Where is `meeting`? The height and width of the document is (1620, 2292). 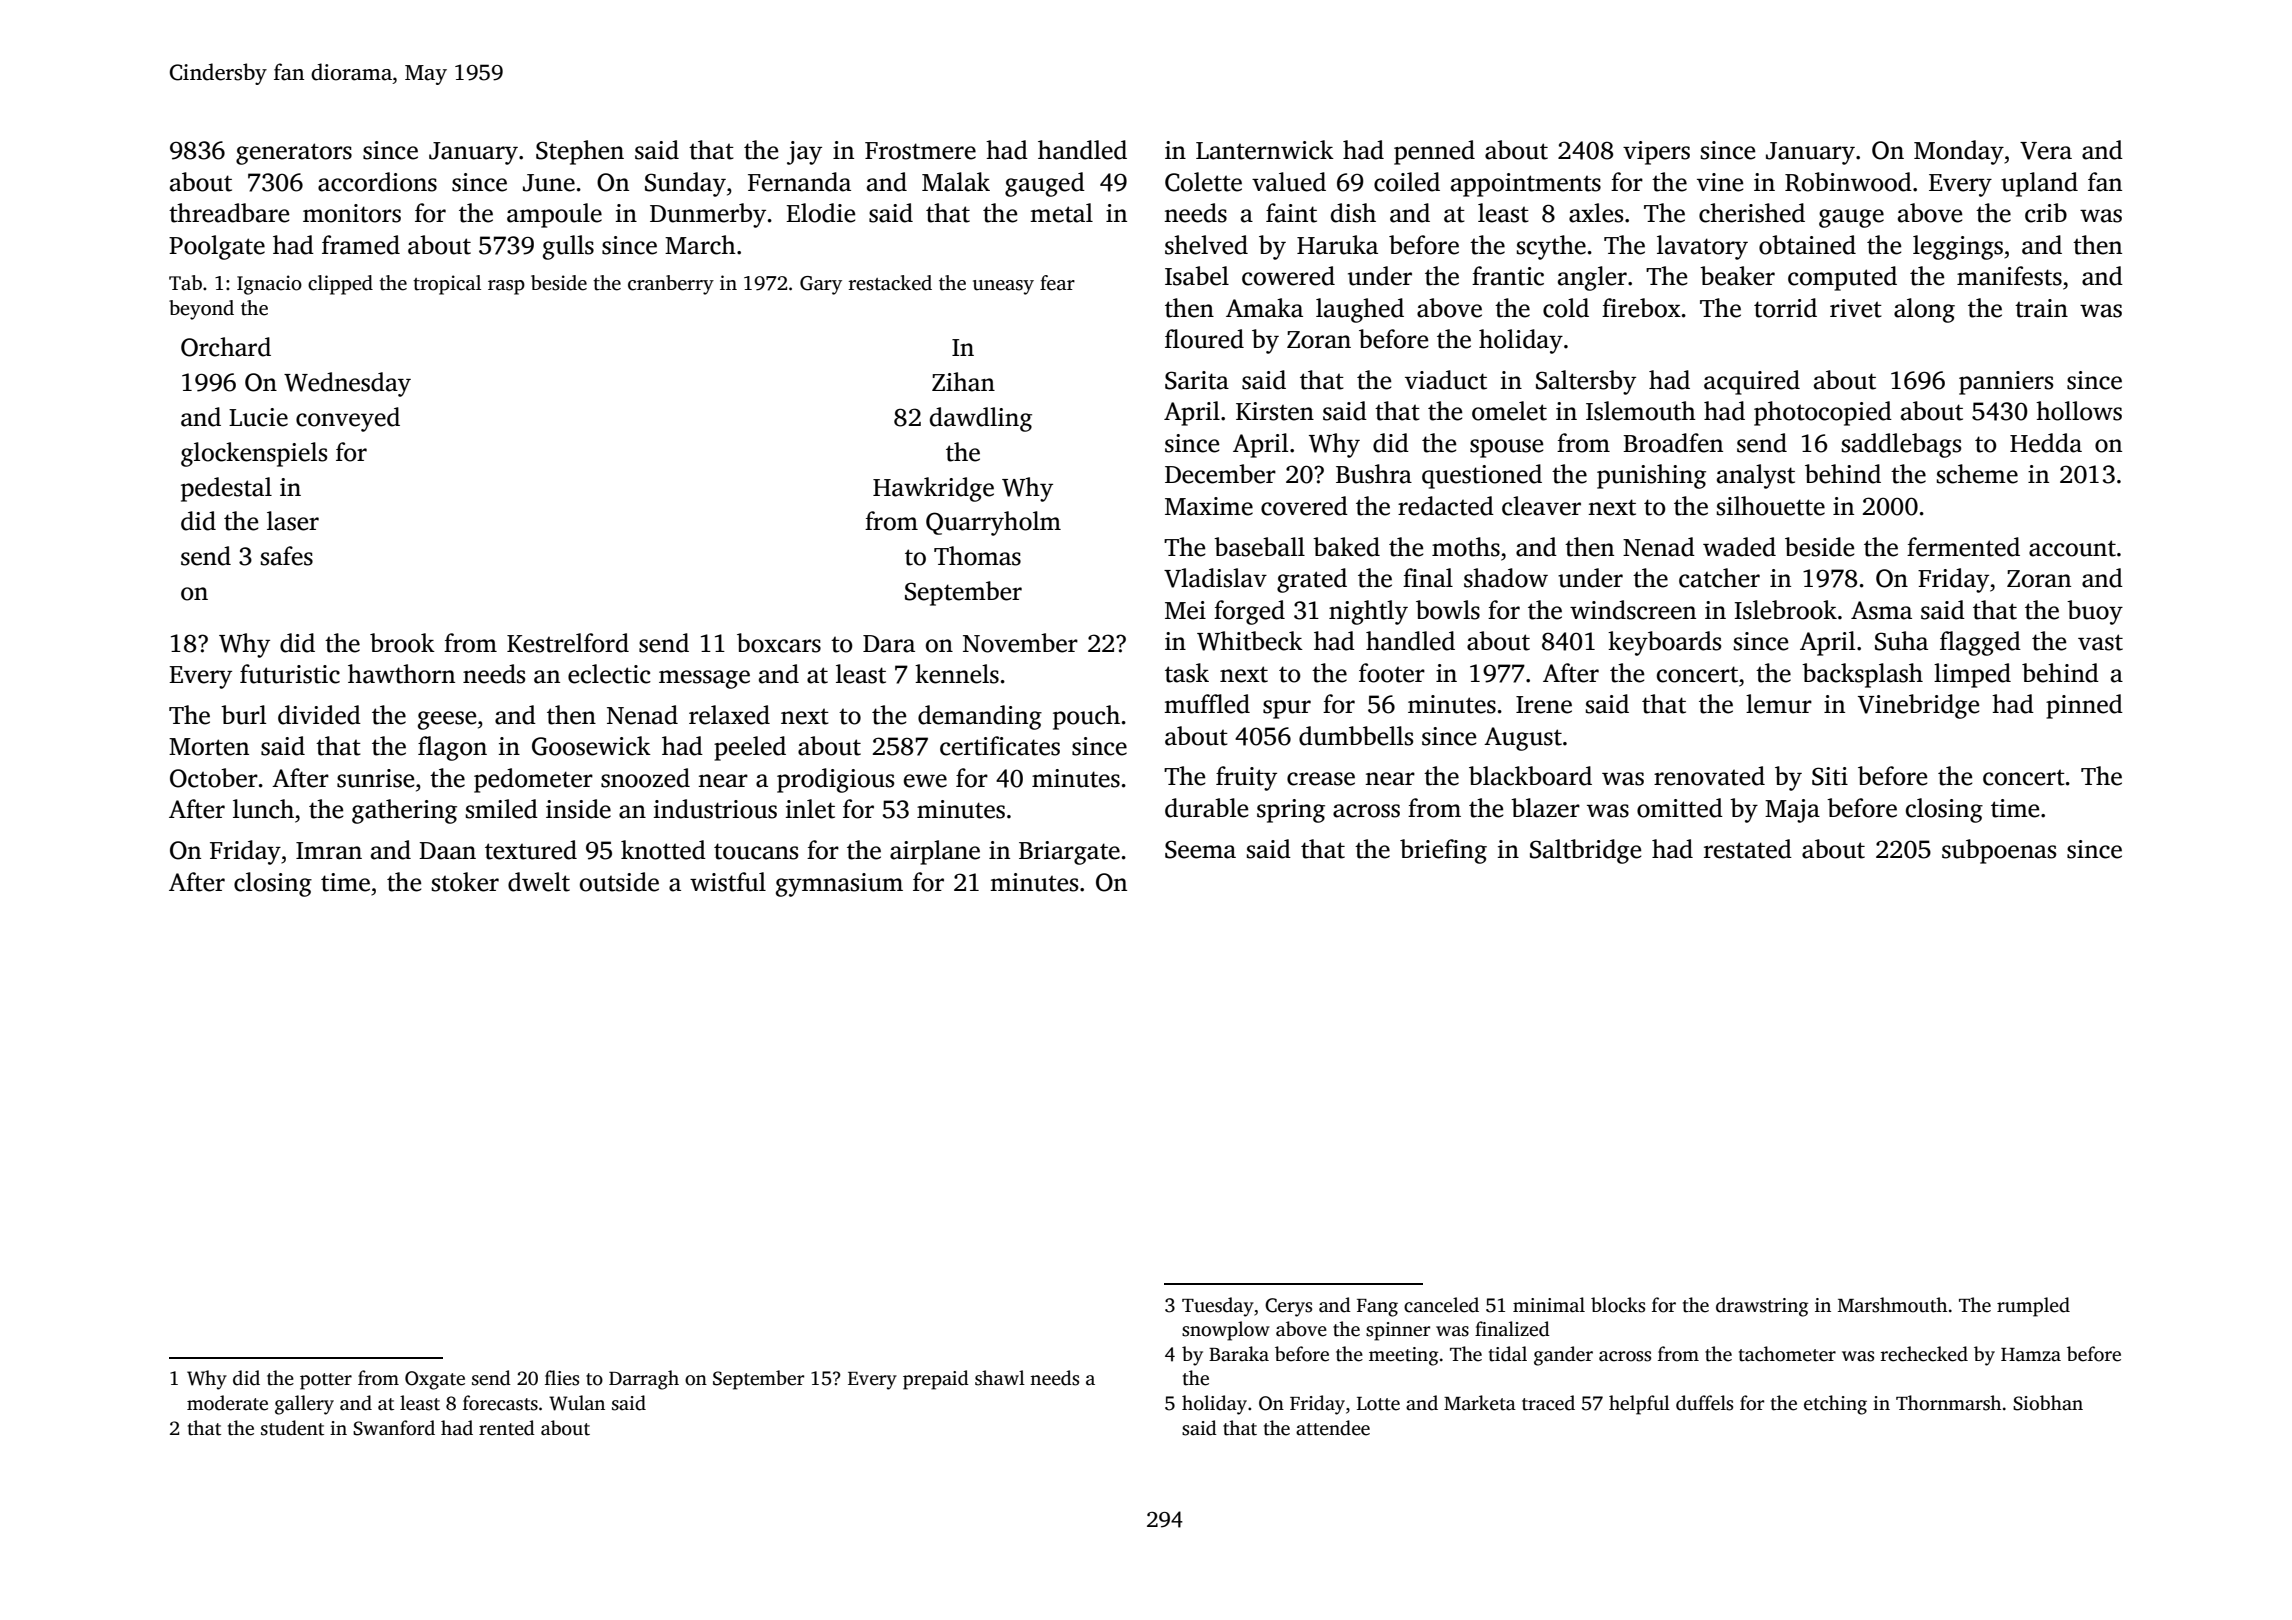 meeting is located at coordinates (1404, 1356).
